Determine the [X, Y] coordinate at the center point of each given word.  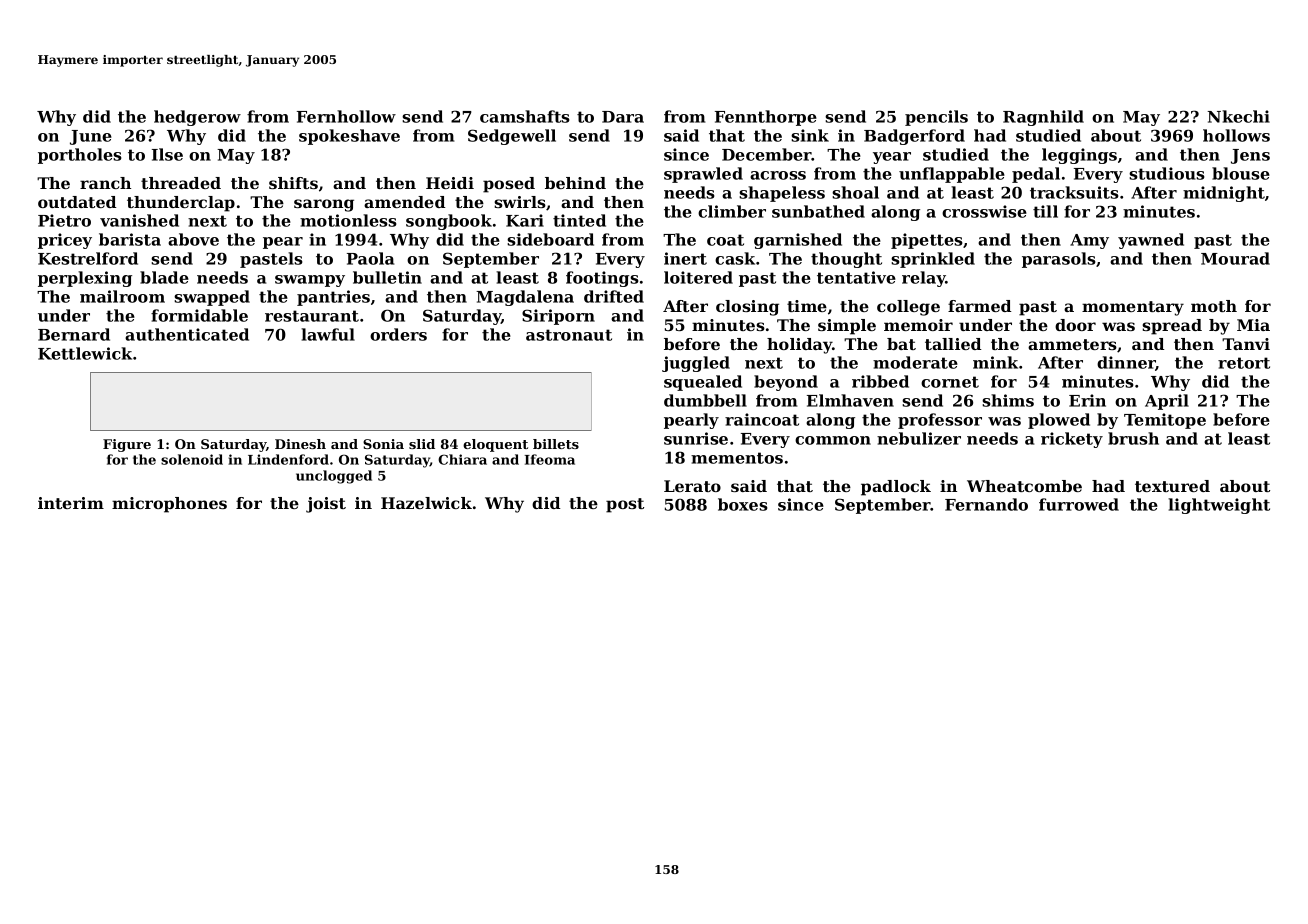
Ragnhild [1043, 118]
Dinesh [300, 444]
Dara [623, 117]
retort [1244, 363]
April [1167, 402]
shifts [293, 183]
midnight [1224, 194]
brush [1133, 438]
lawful [328, 334]
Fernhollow [346, 116]
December [767, 154]
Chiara [462, 459]
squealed [703, 383]
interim [71, 503]
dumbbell [705, 400]
